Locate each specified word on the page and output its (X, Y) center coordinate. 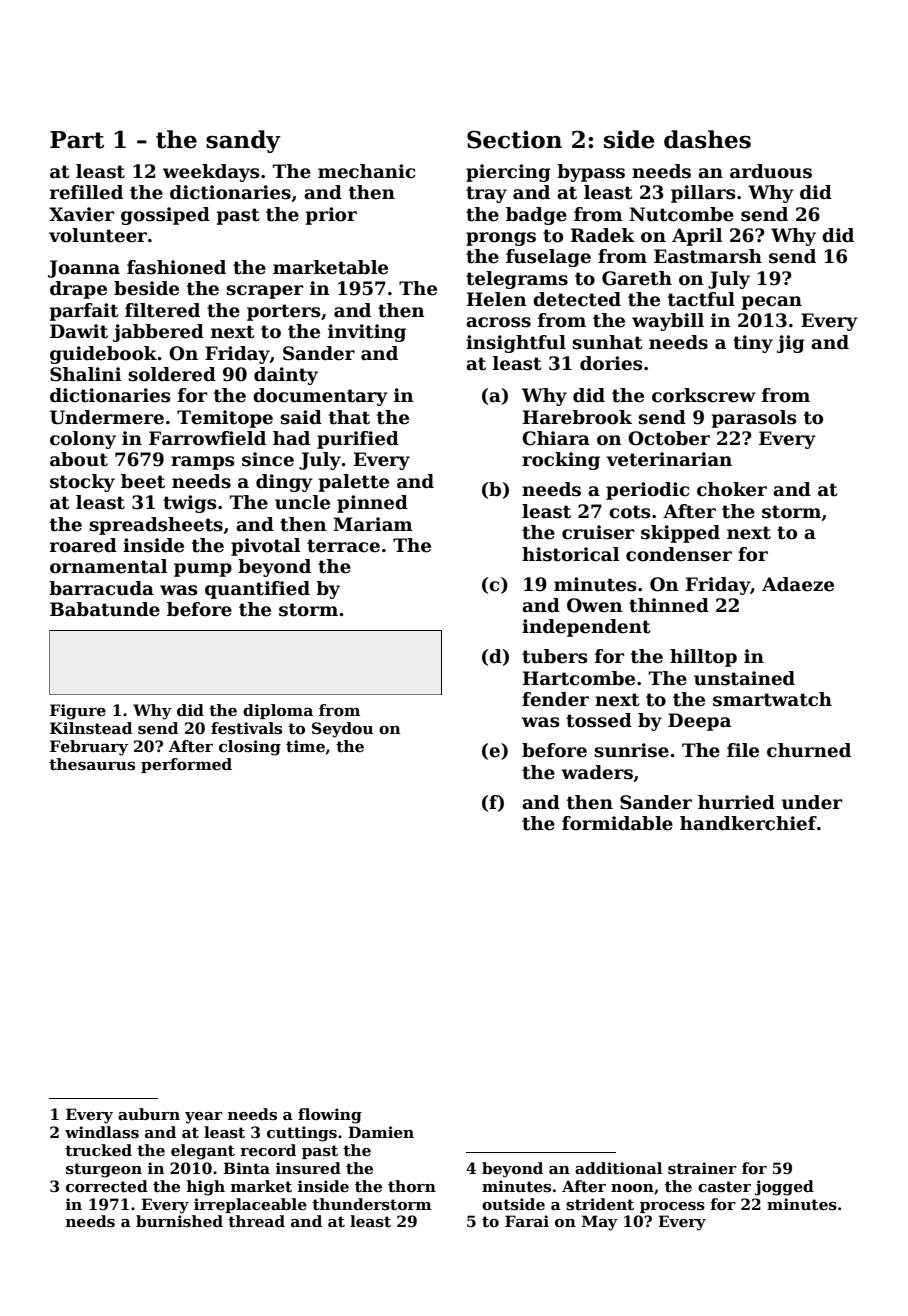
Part (77, 140)
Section (514, 139)
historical (571, 554)
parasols (754, 419)
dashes (707, 139)
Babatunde (105, 609)
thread (256, 1221)
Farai (527, 1221)
